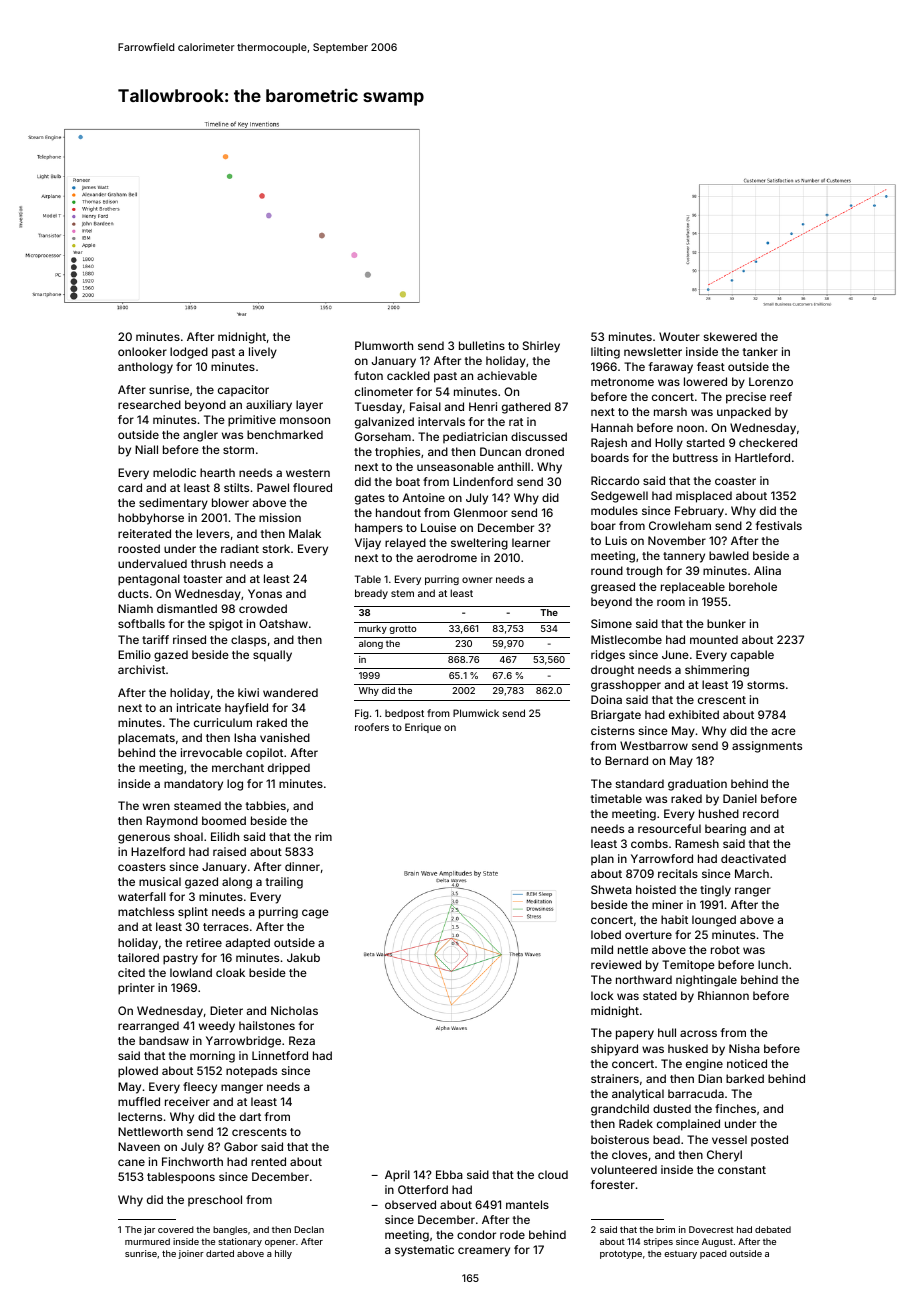 This screenshot has height=1308, width=924. I want to click on achievable, so click(507, 375).
